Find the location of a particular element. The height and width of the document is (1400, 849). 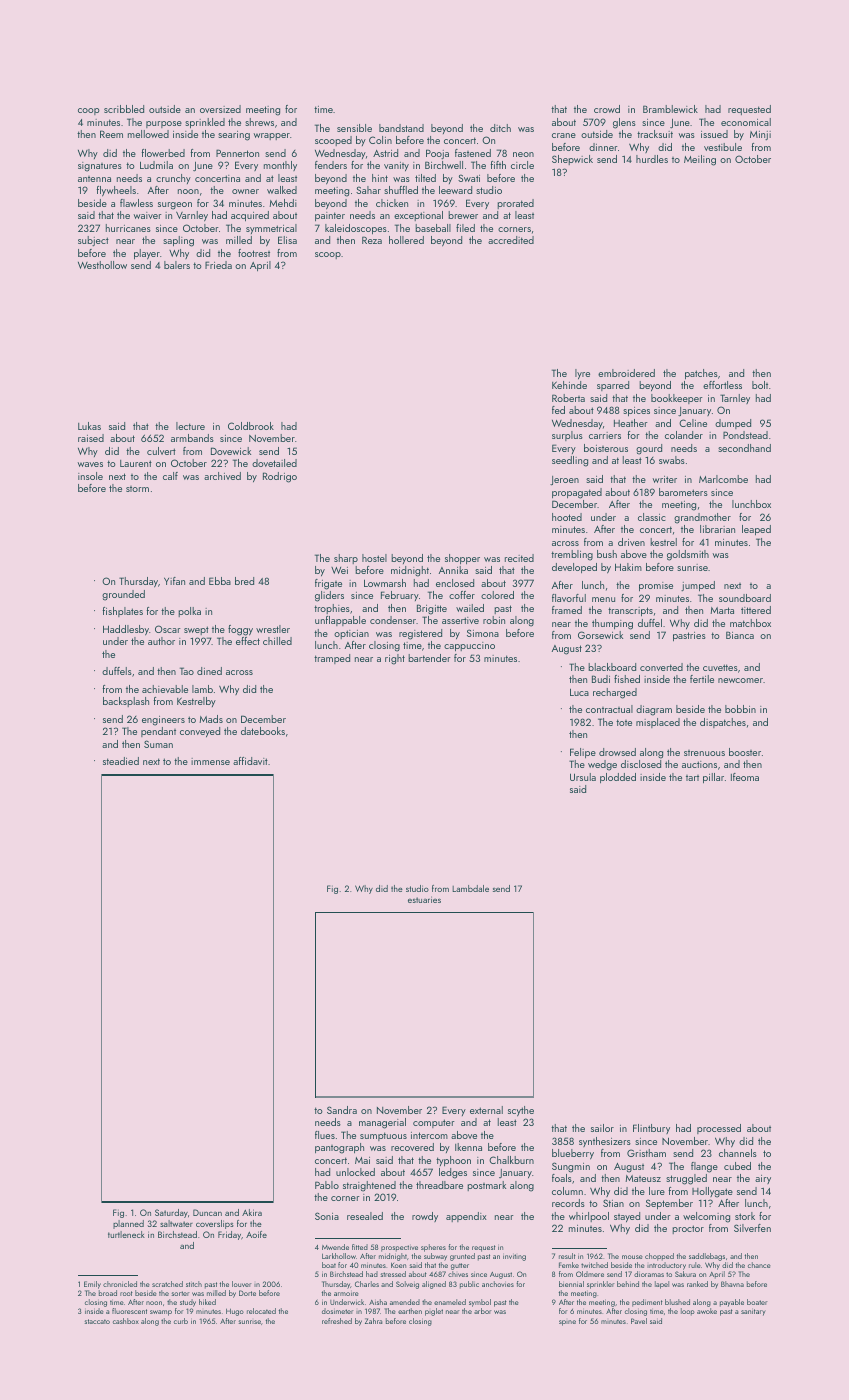

refreshed is located at coordinates (337, 1321).
